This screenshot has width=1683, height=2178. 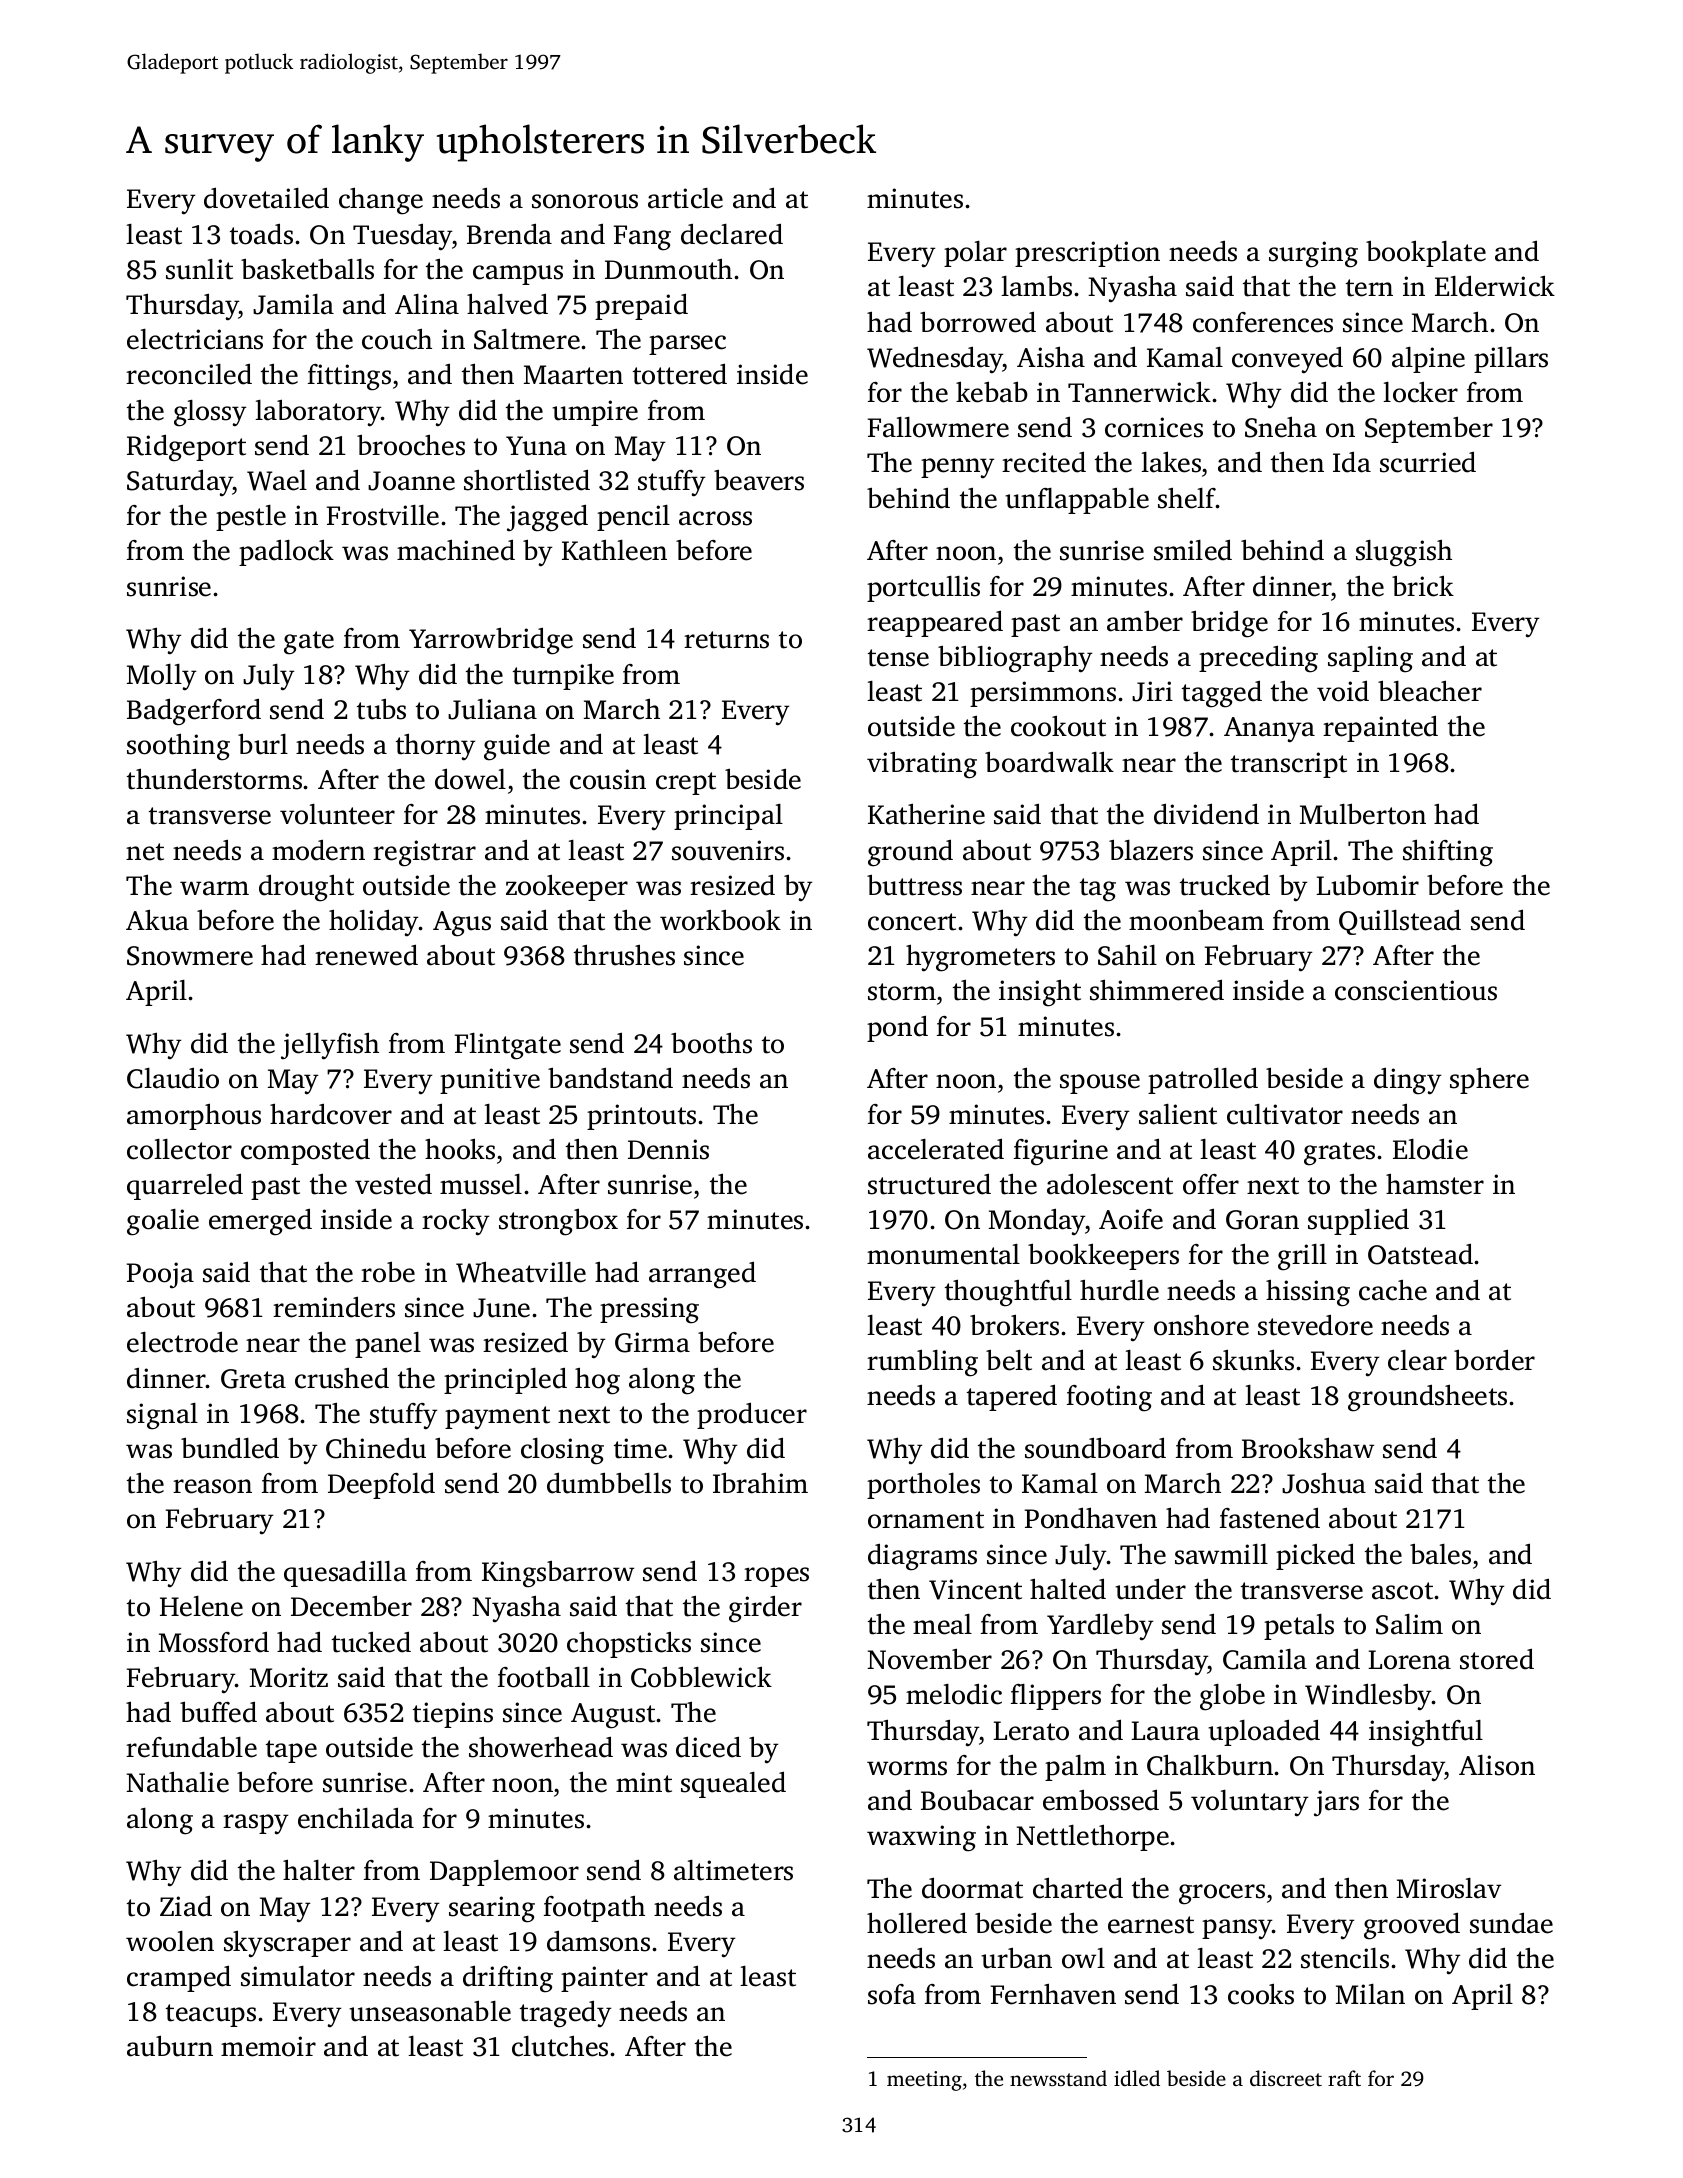 I want to click on article, so click(x=685, y=198).
